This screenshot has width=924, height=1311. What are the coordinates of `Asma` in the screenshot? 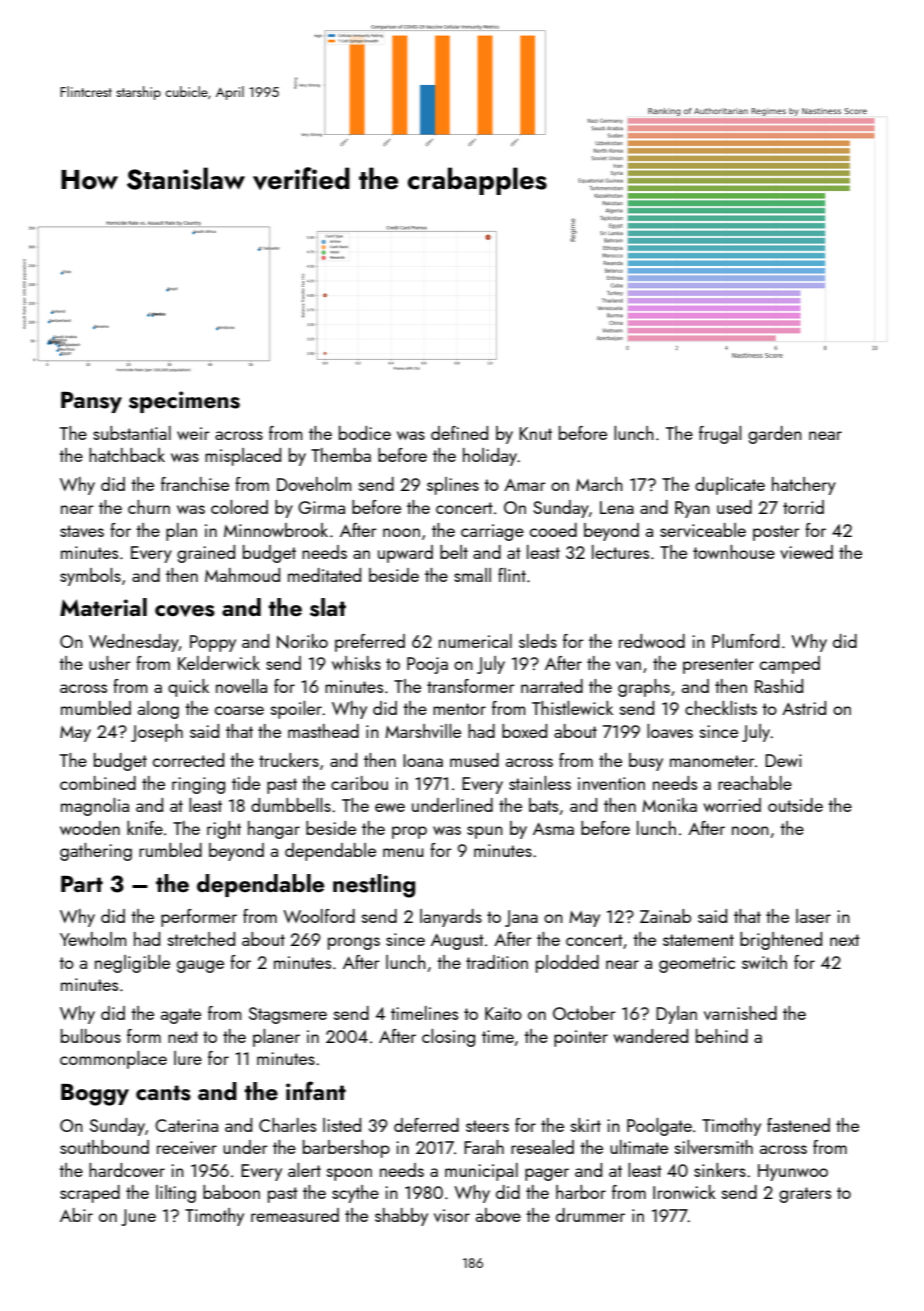 It's located at (553, 828).
